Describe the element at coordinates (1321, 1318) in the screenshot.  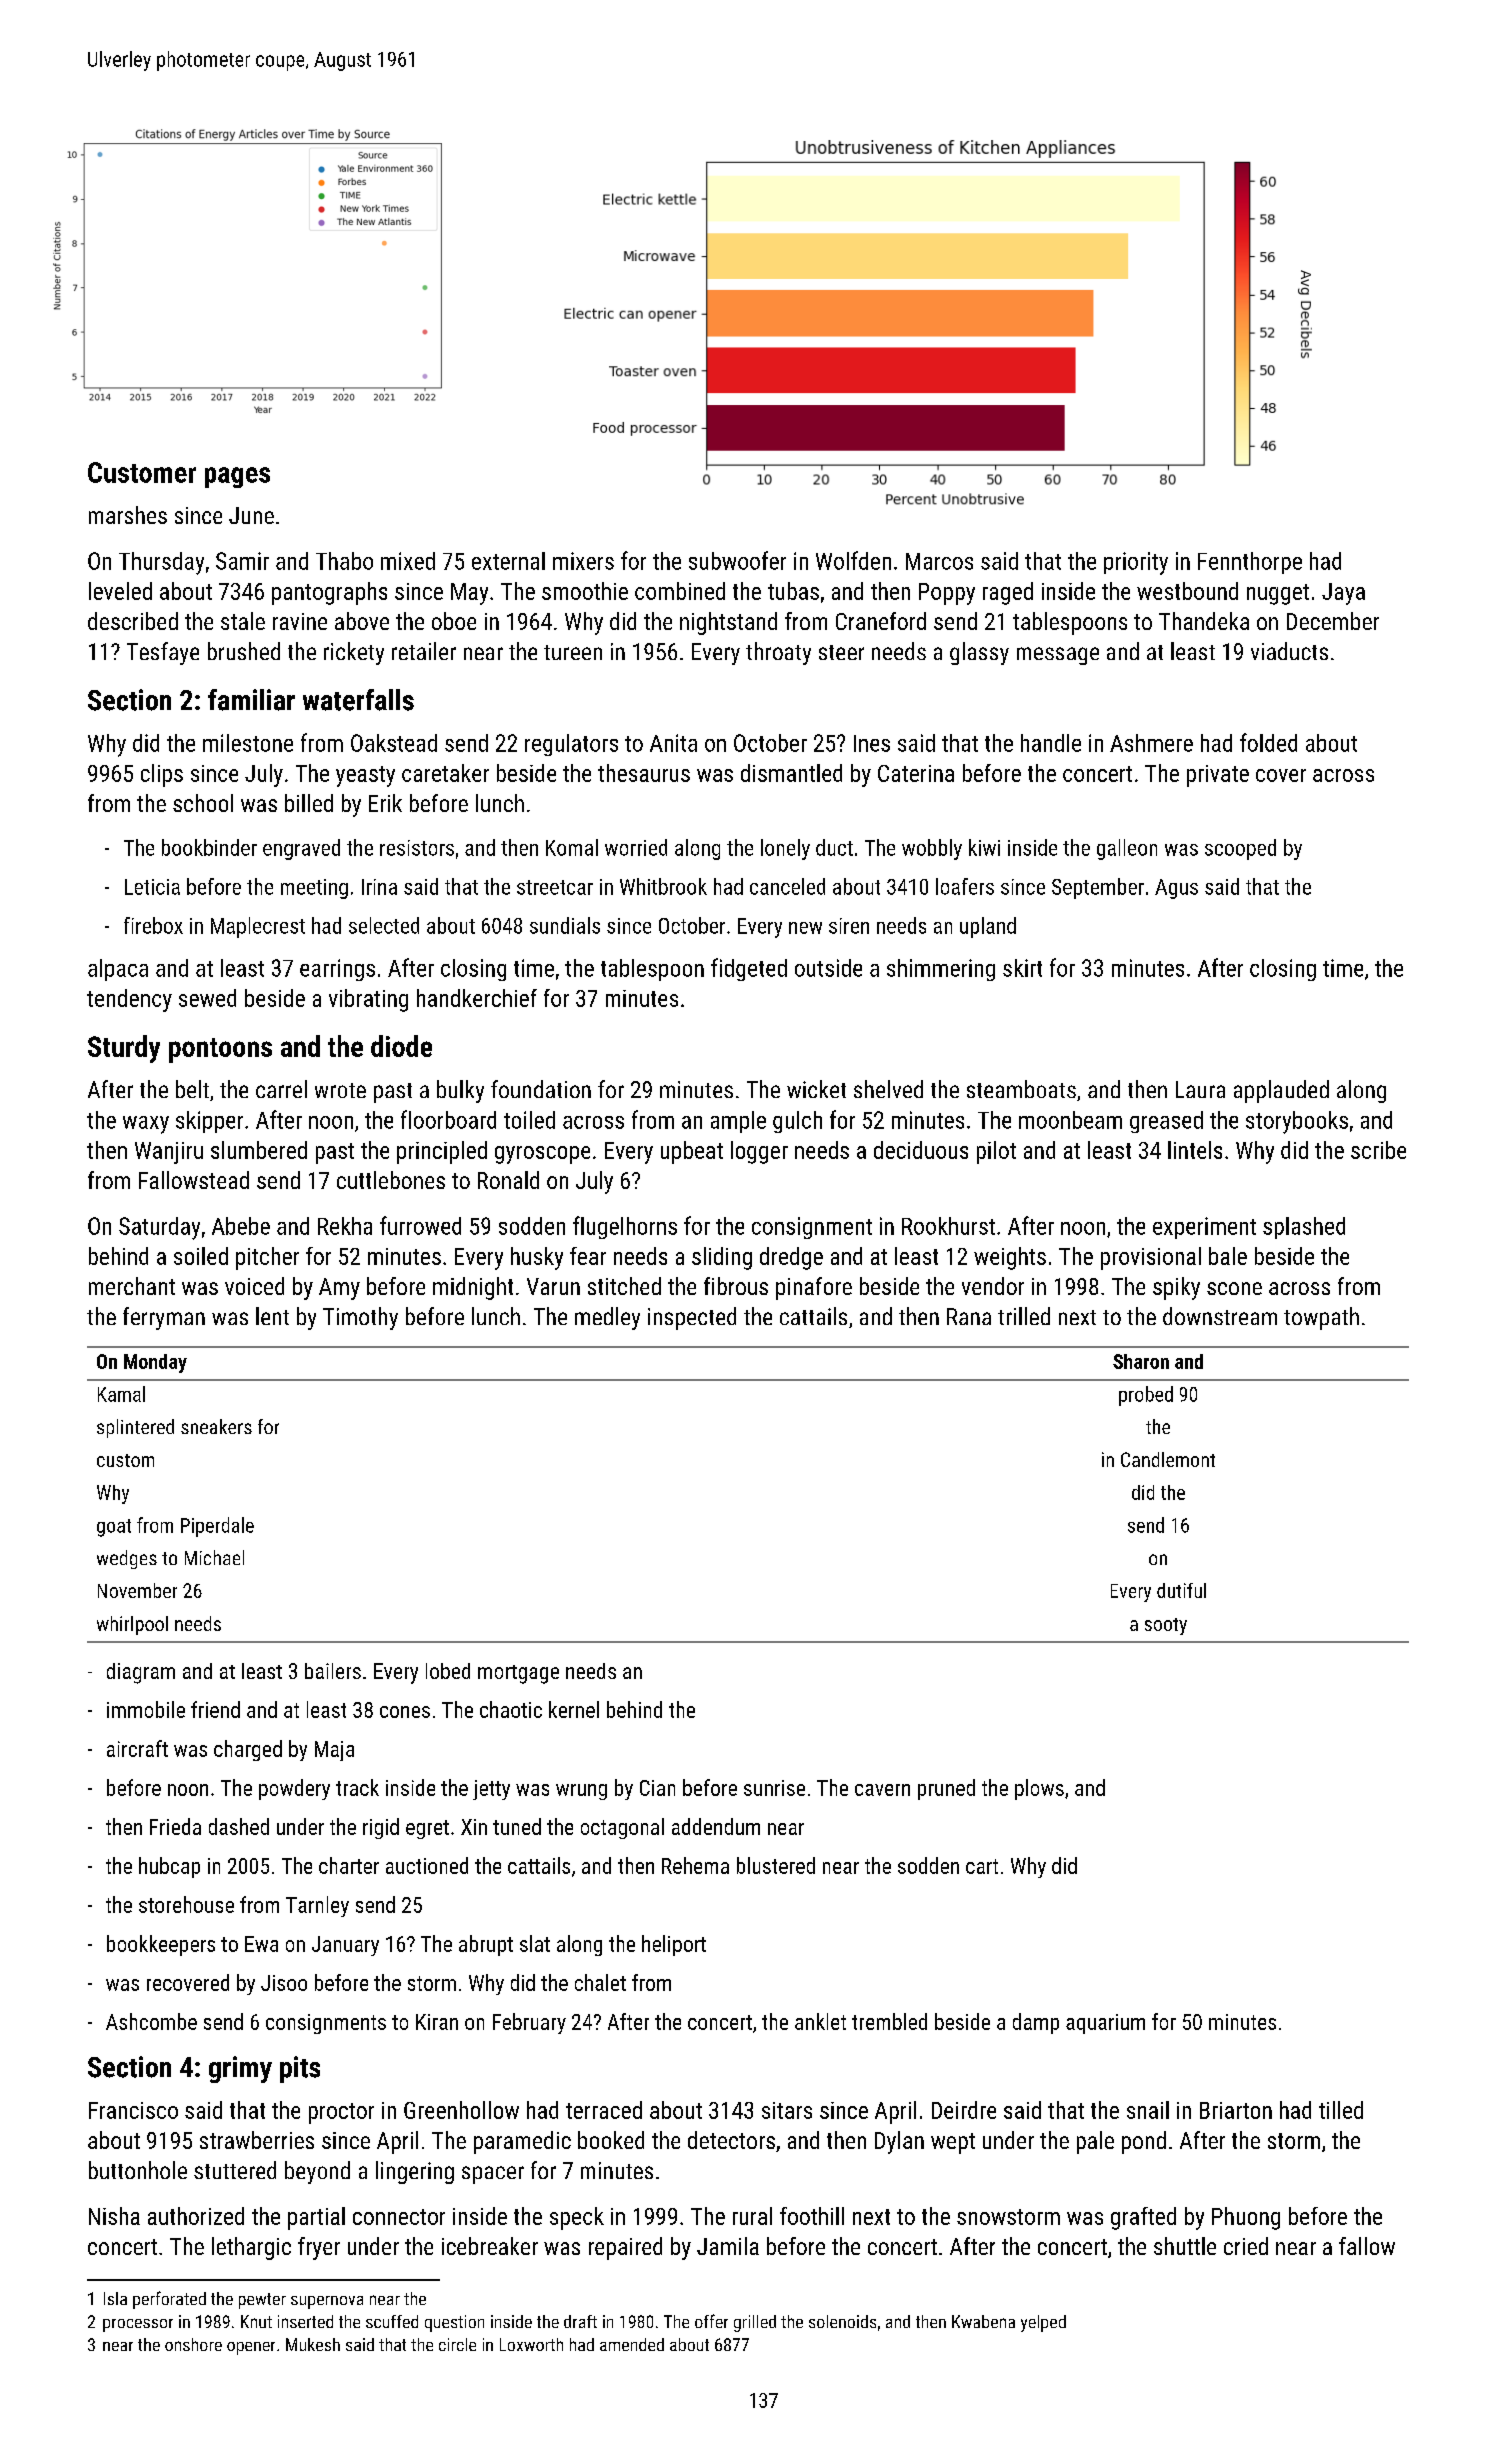
I see `towpath` at that location.
